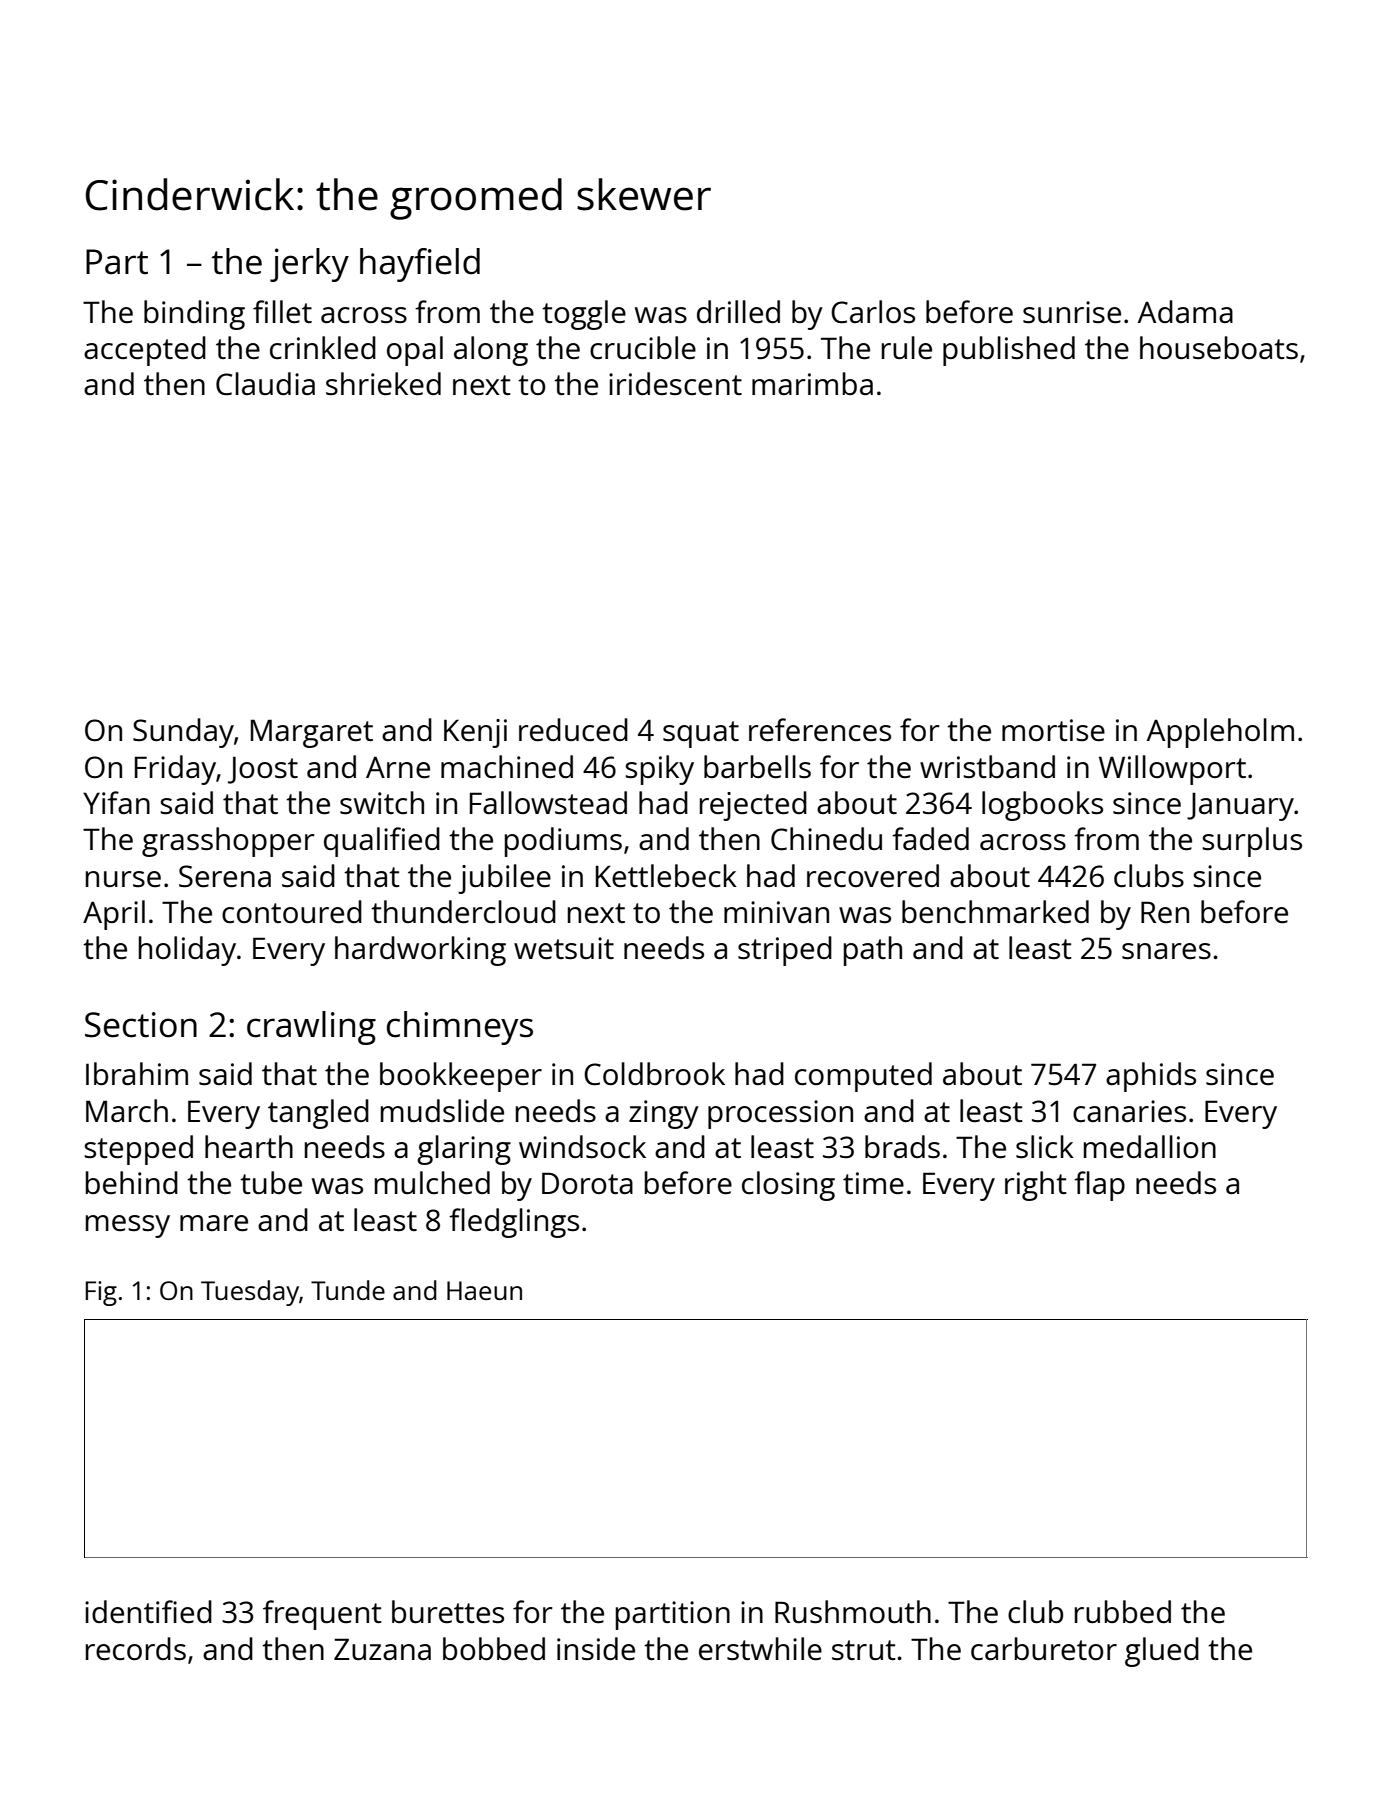 The height and width of the image is (1800, 1391). What do you see at coordinates (902, 1147) in the image?
I see `brads` at bounding box center [902, 1147].
